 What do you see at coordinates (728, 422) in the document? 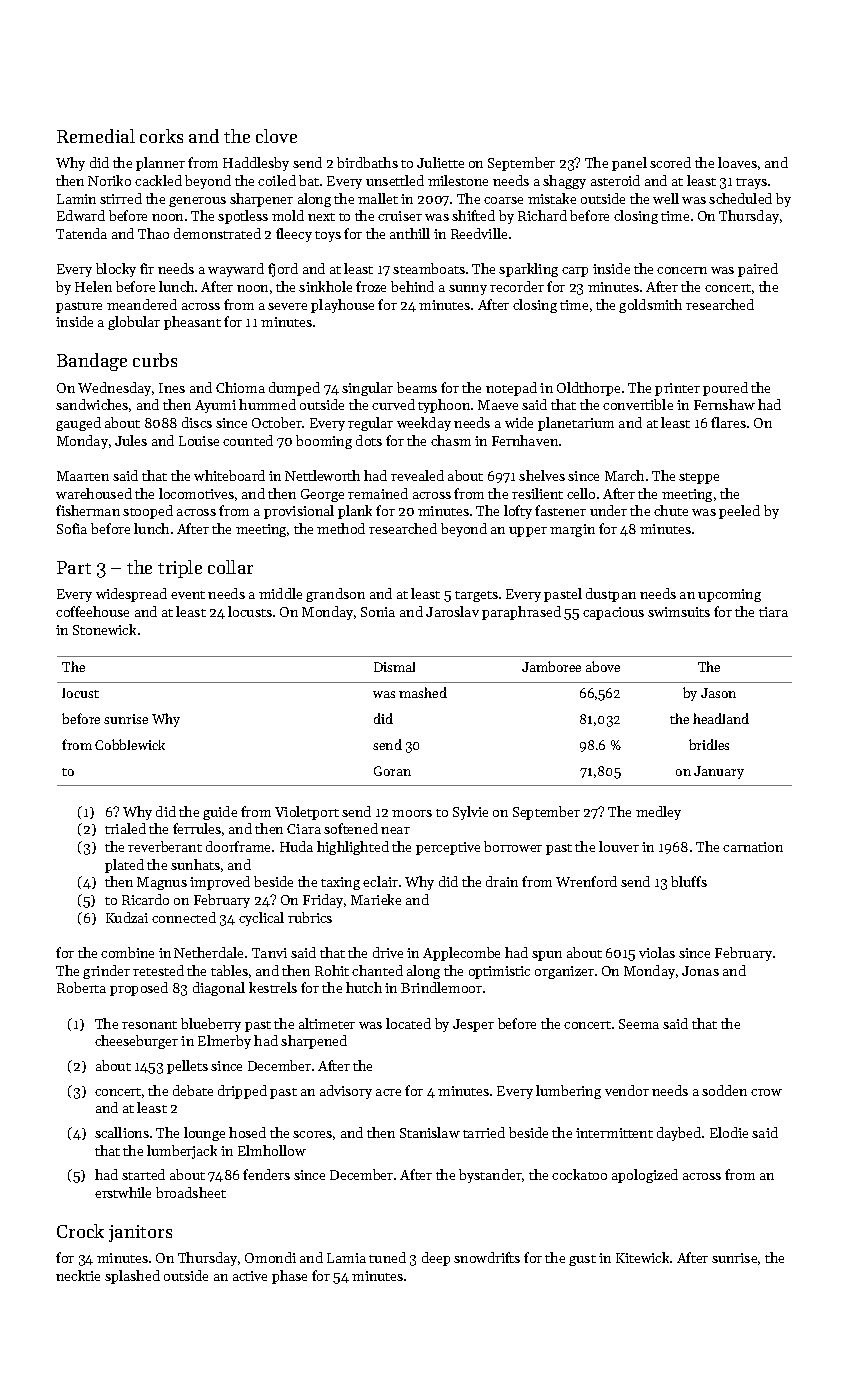
I see `flares` at bounding box center [728, 422].
